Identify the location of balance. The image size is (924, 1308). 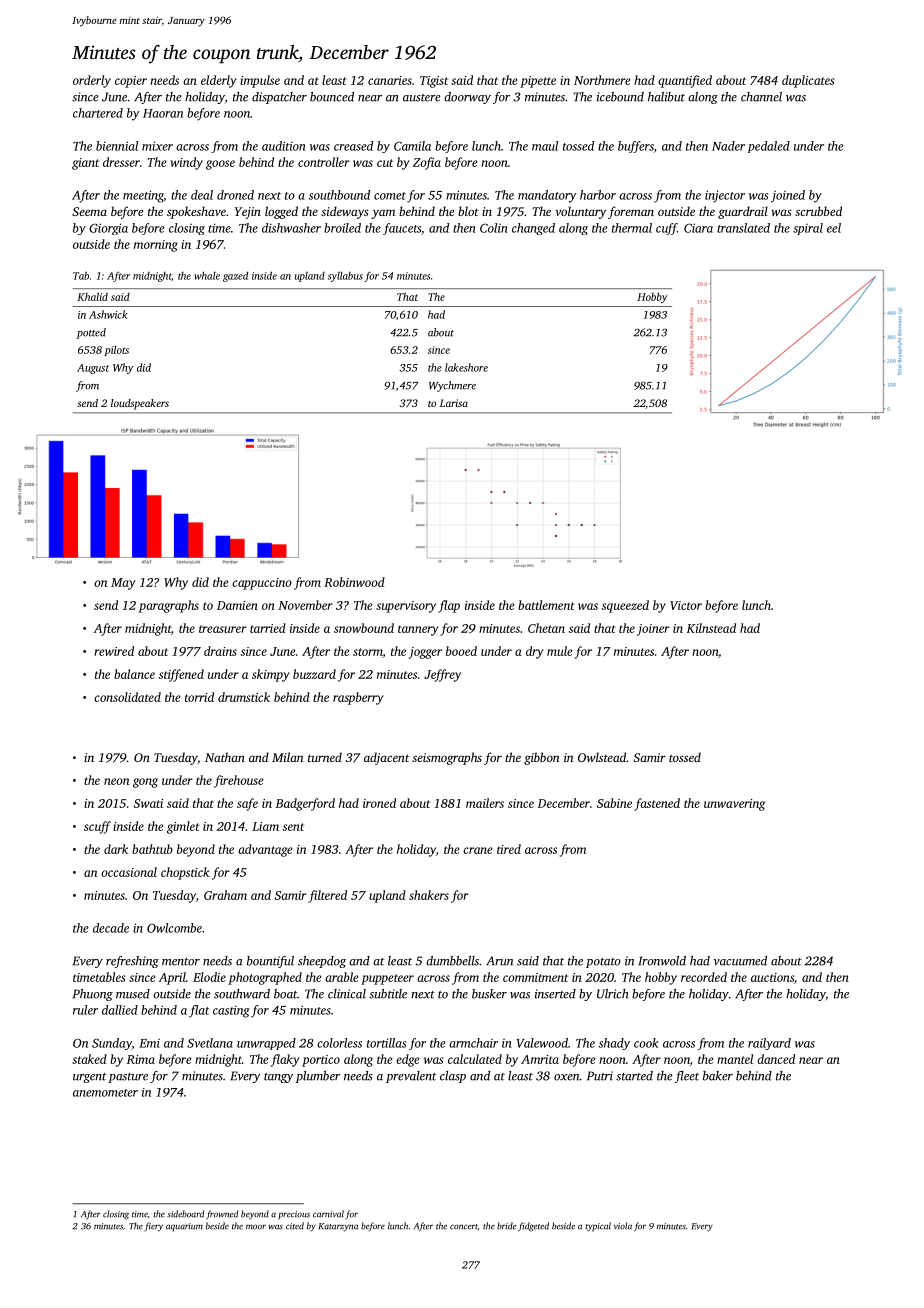
(134, 674).
